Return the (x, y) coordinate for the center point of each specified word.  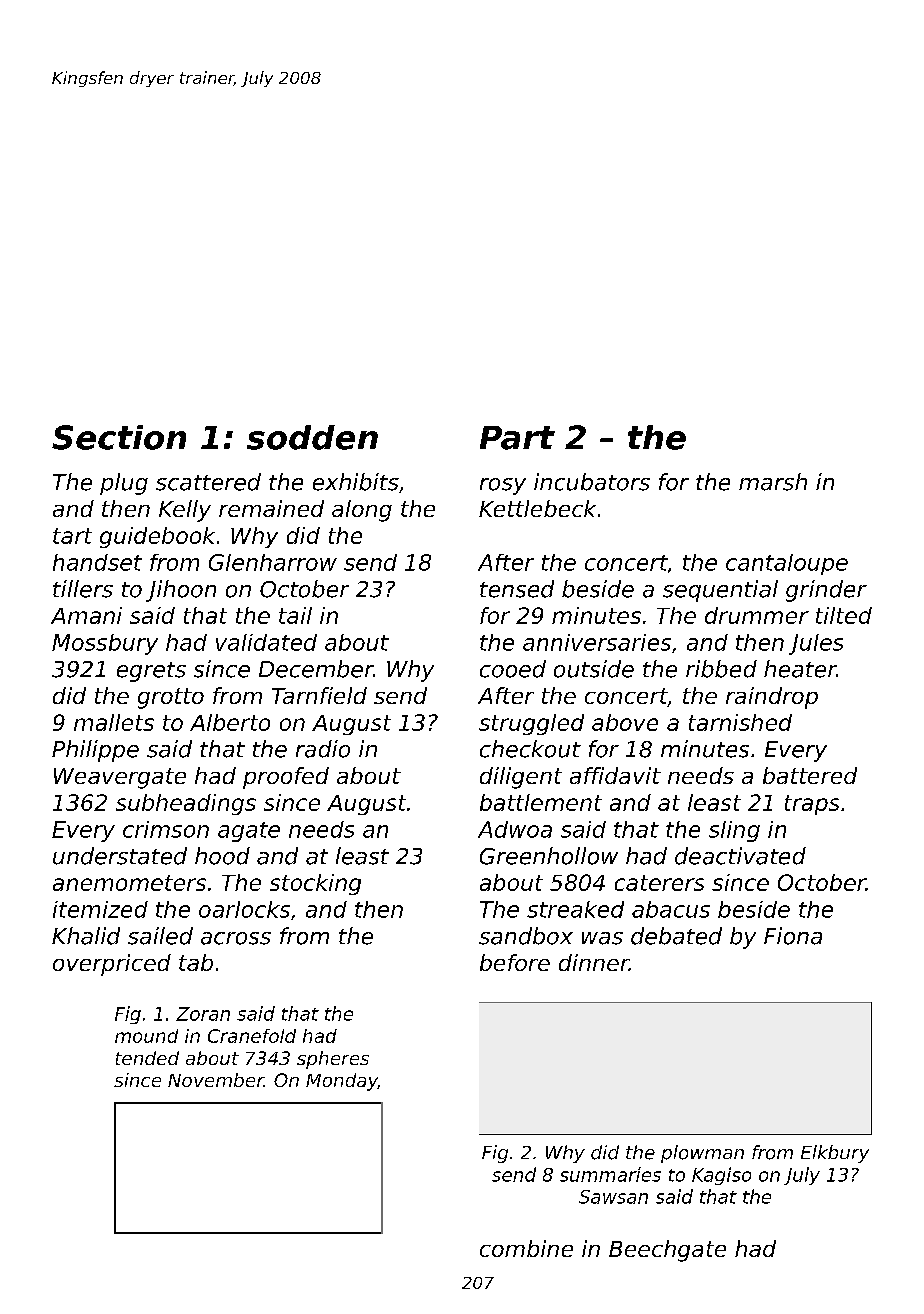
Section (119, 437)
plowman (702, 1154)
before (515, 962)
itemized (100, 909)
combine (526, 1248)
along (362, 511)
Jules (816, 644)
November (216, 1080)
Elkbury (835, 1154)
